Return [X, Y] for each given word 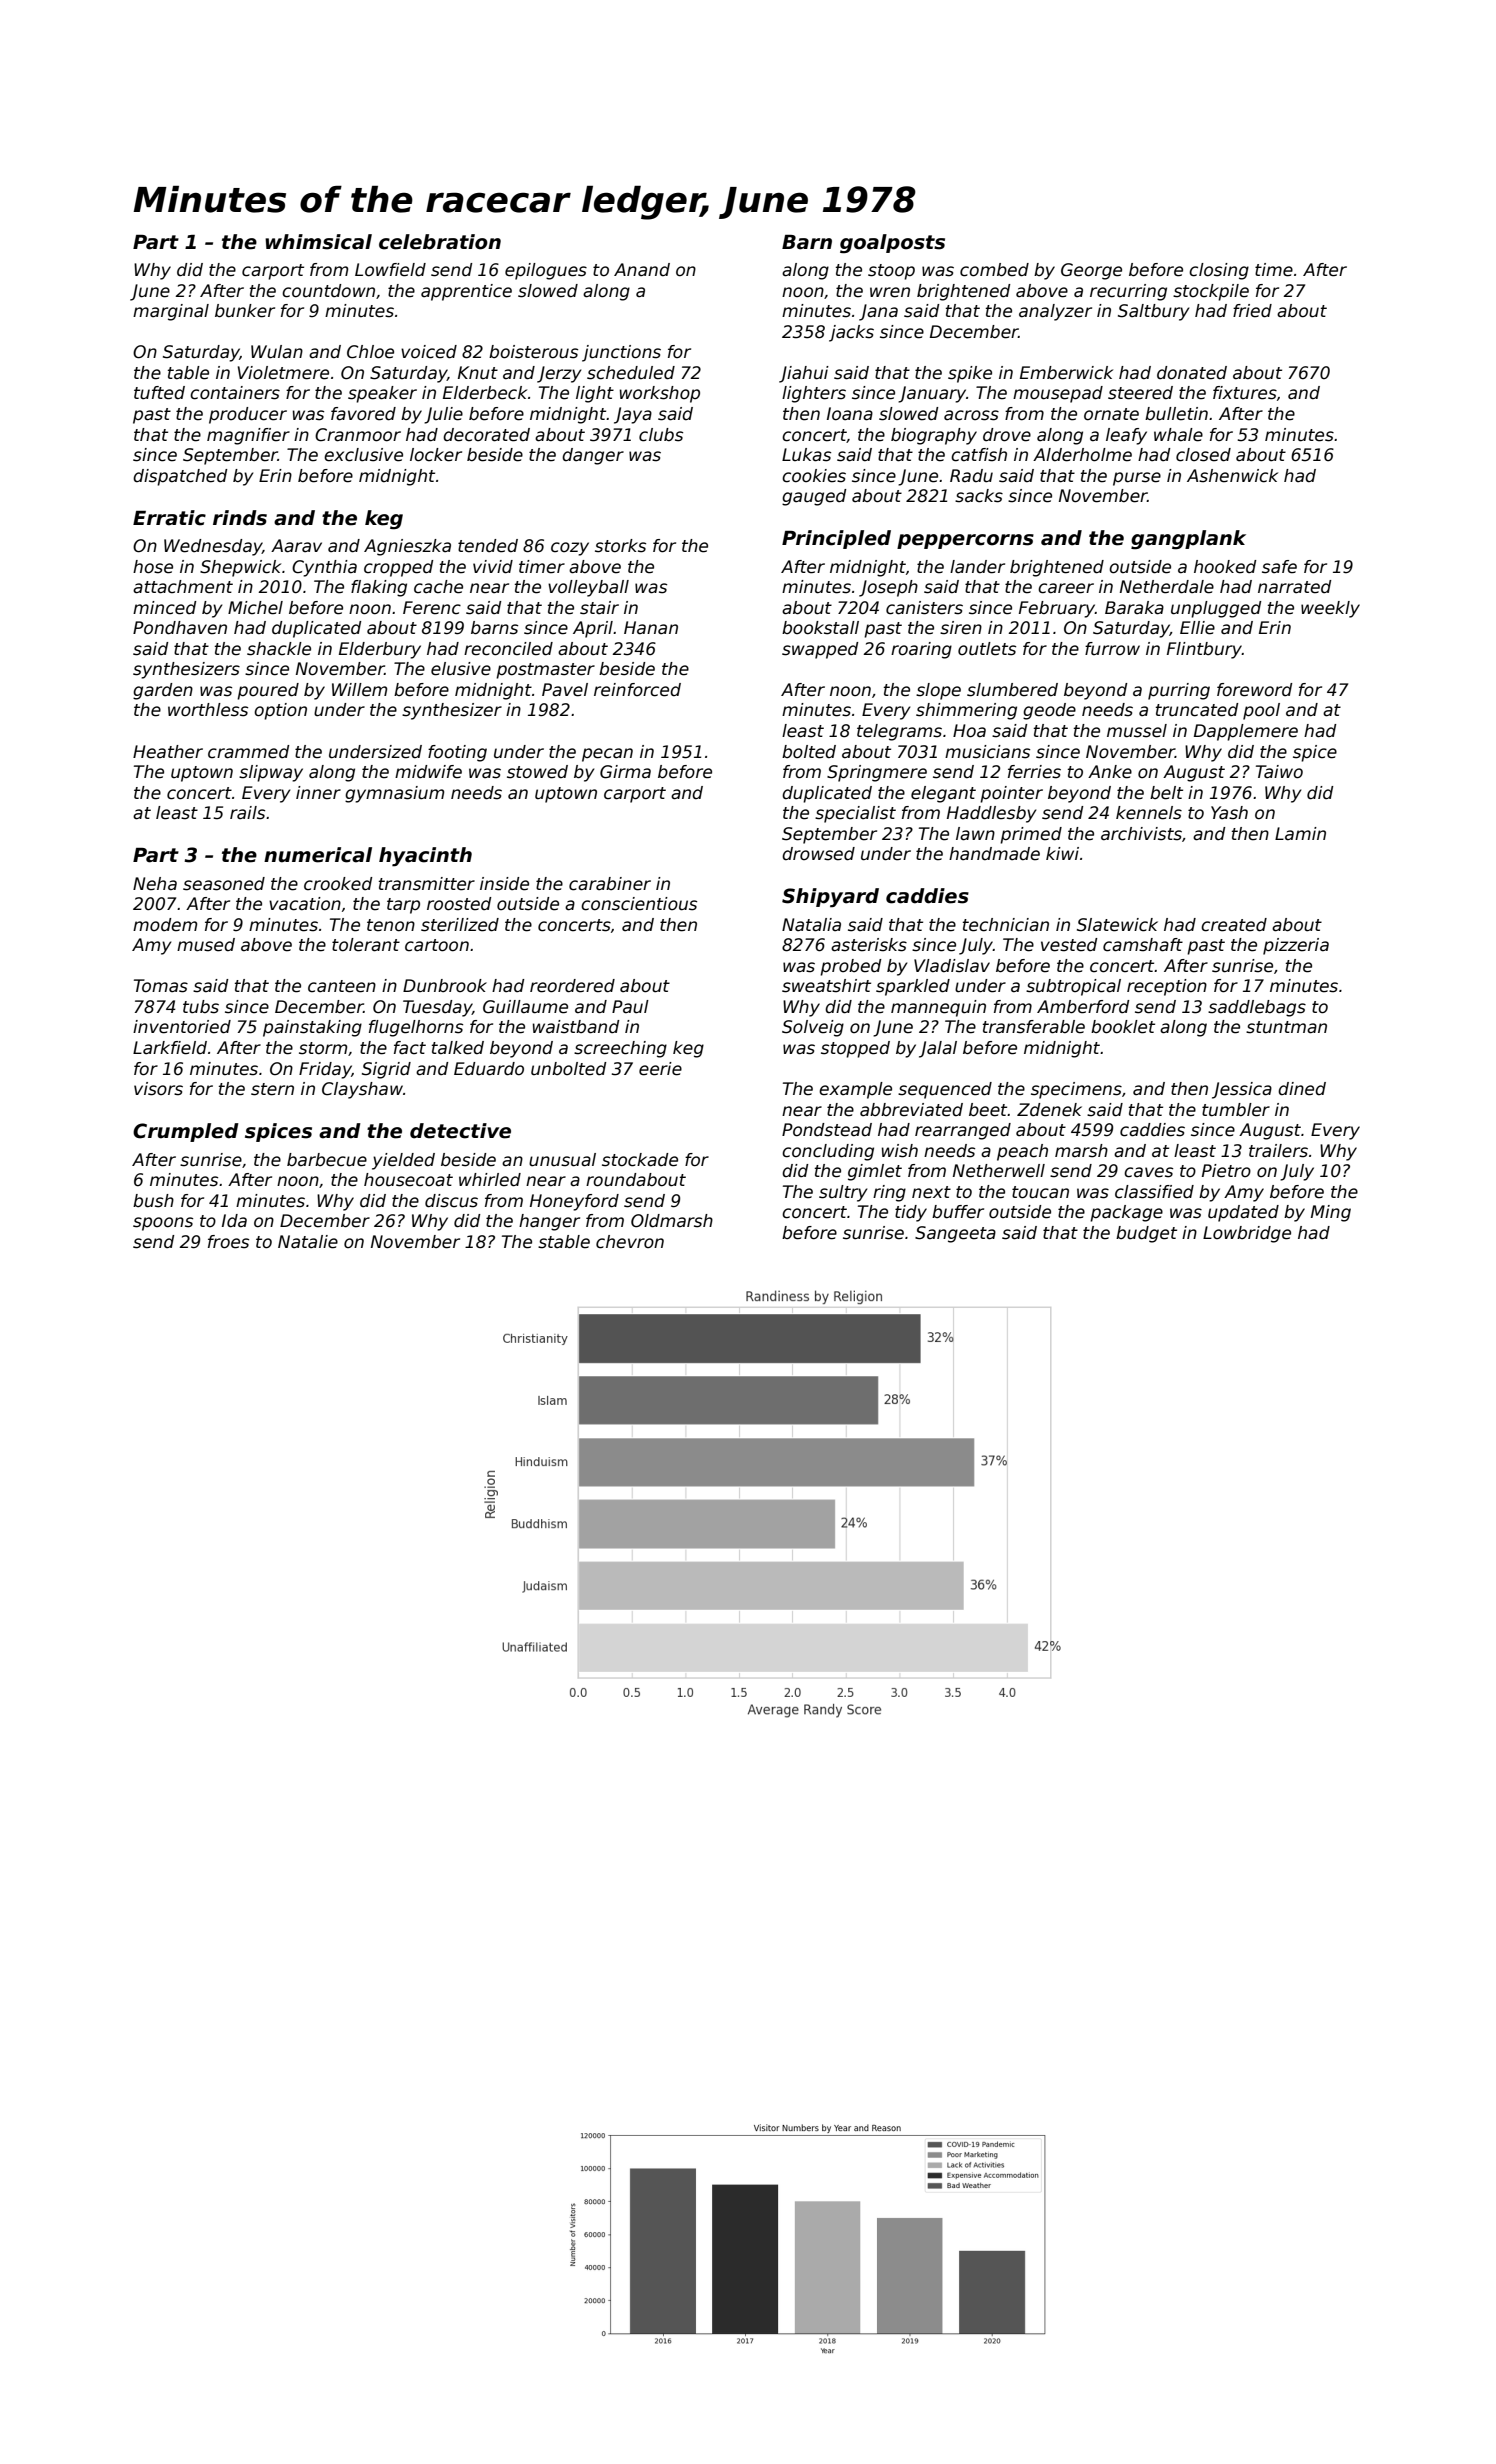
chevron [630, 1242]
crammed [248, 752]
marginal [171, 312]
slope [938, 691]
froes [228, 1242]
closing [1219, 271]
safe [1279, 567]
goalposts [892, 244]
